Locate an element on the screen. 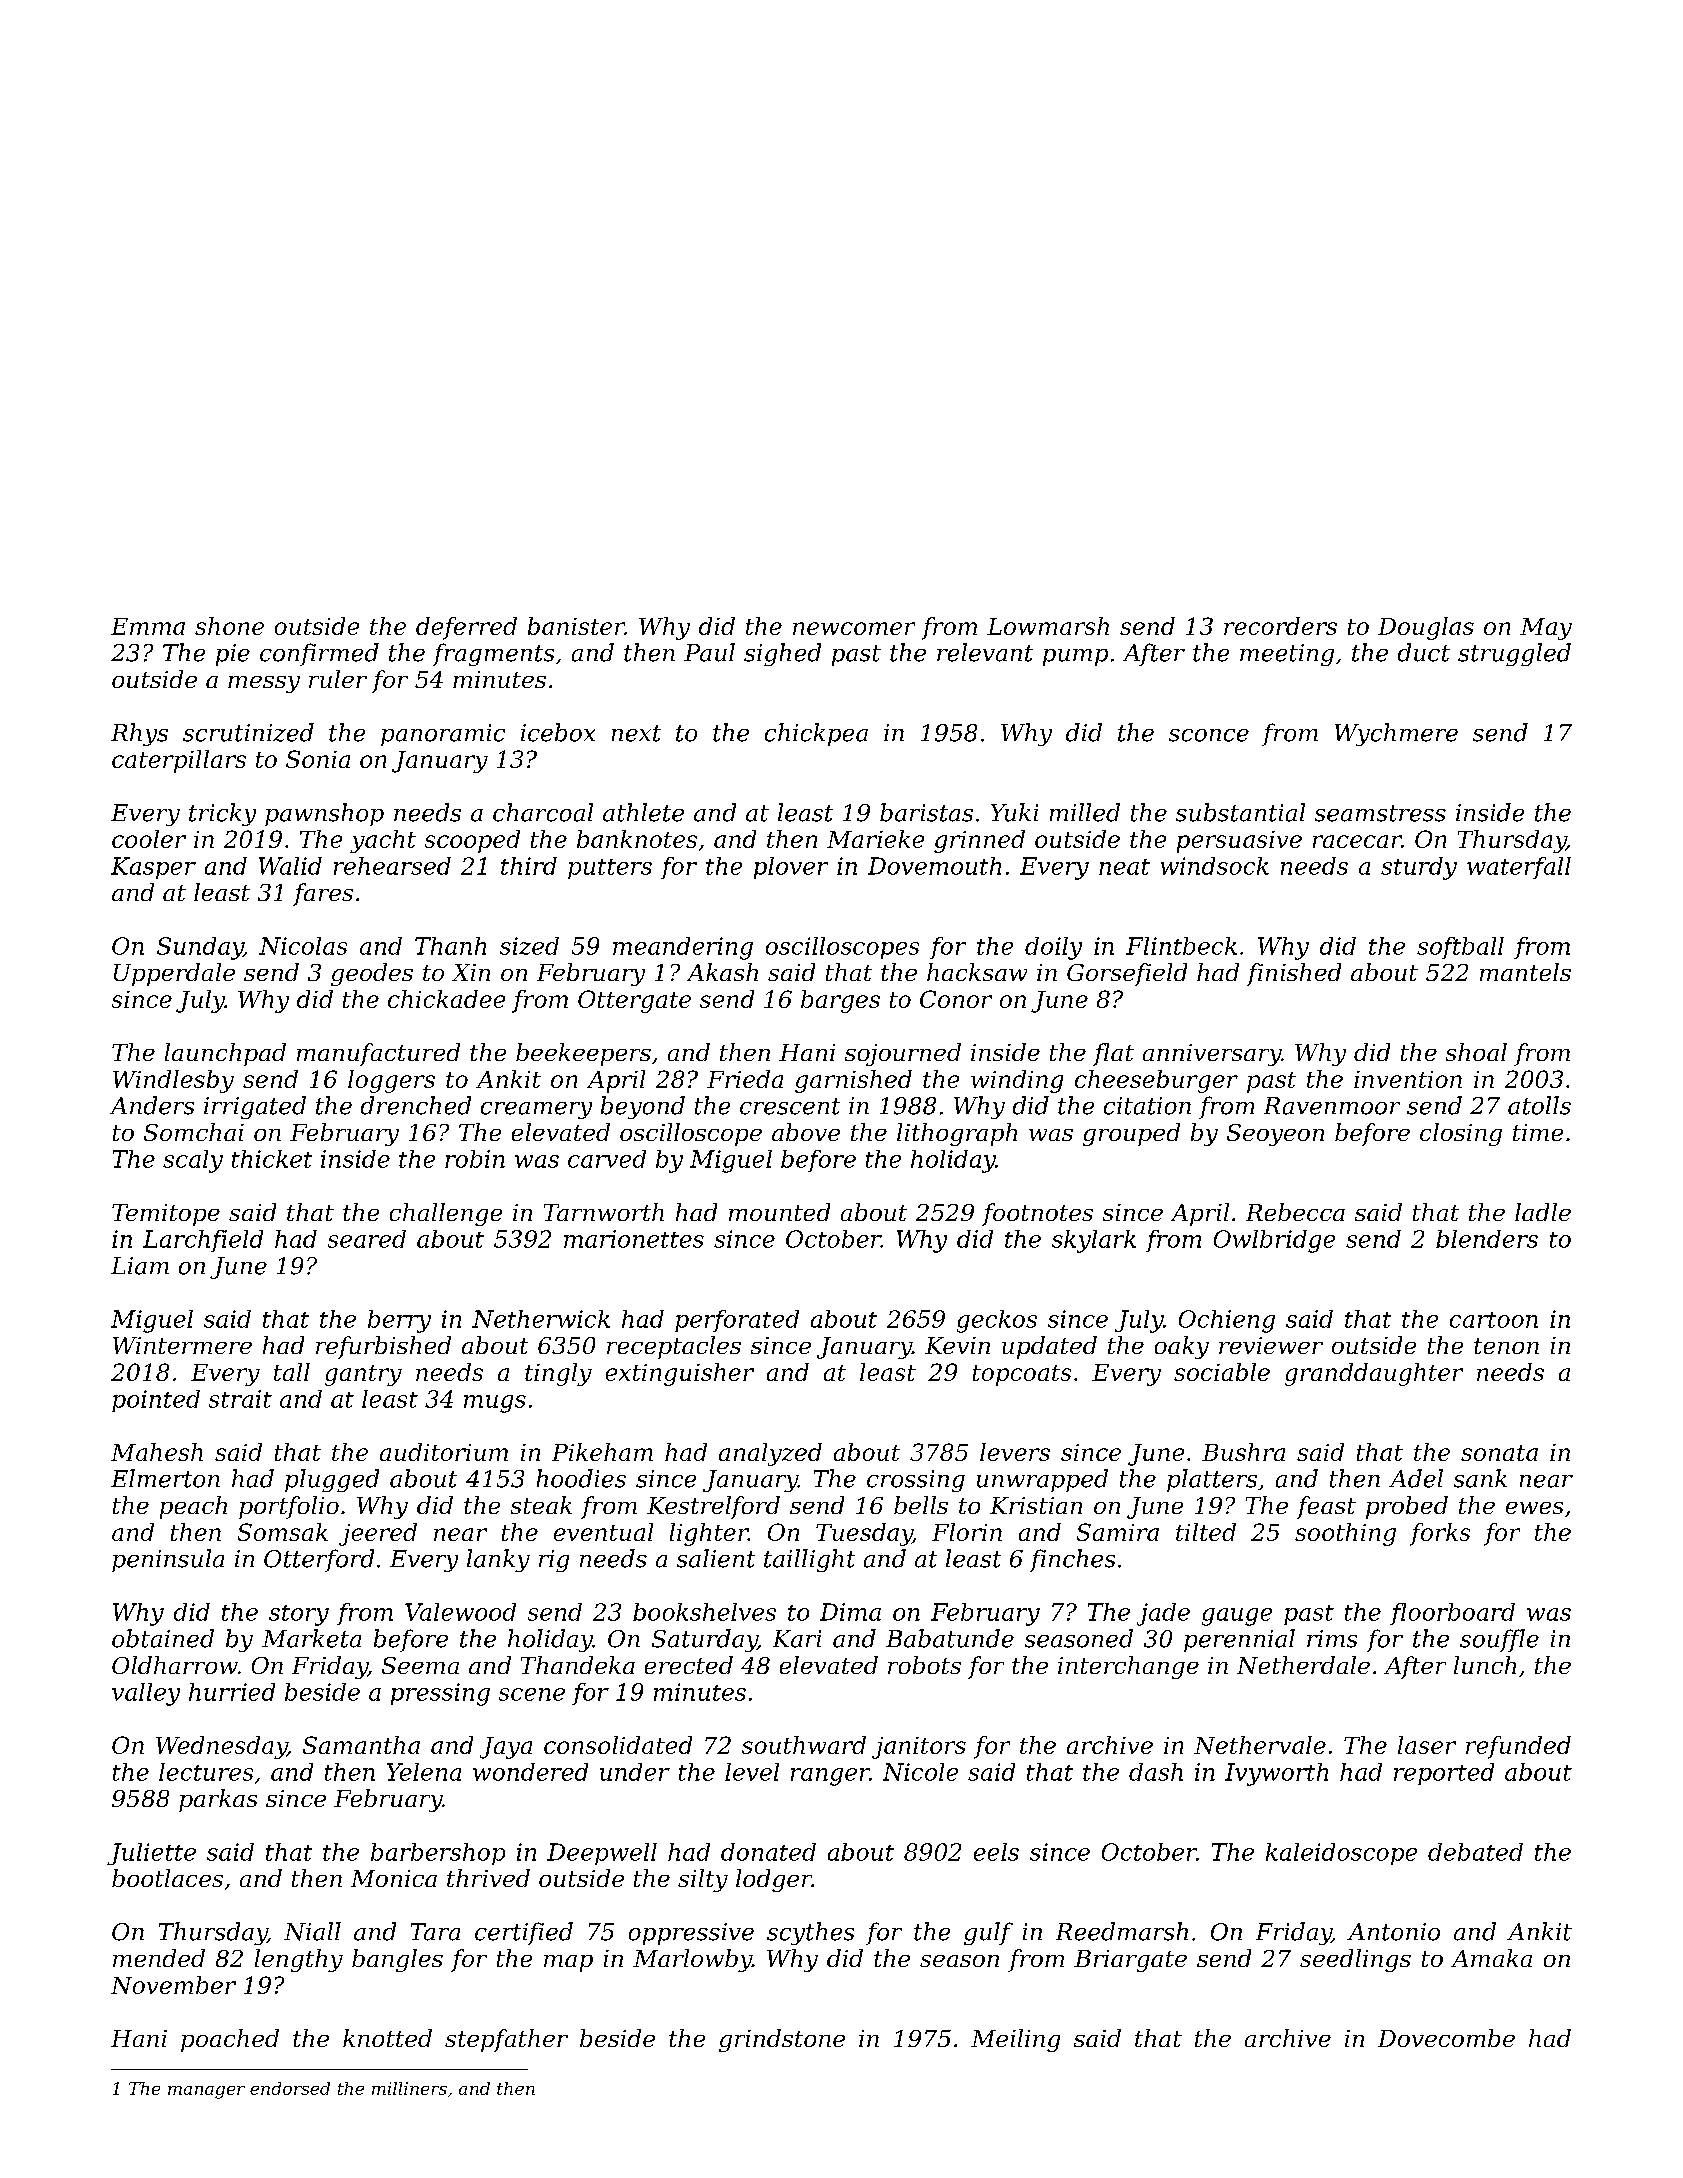 This screenshot has height=2178, width=1683. perforated is located at coordinates (737, 1321).
